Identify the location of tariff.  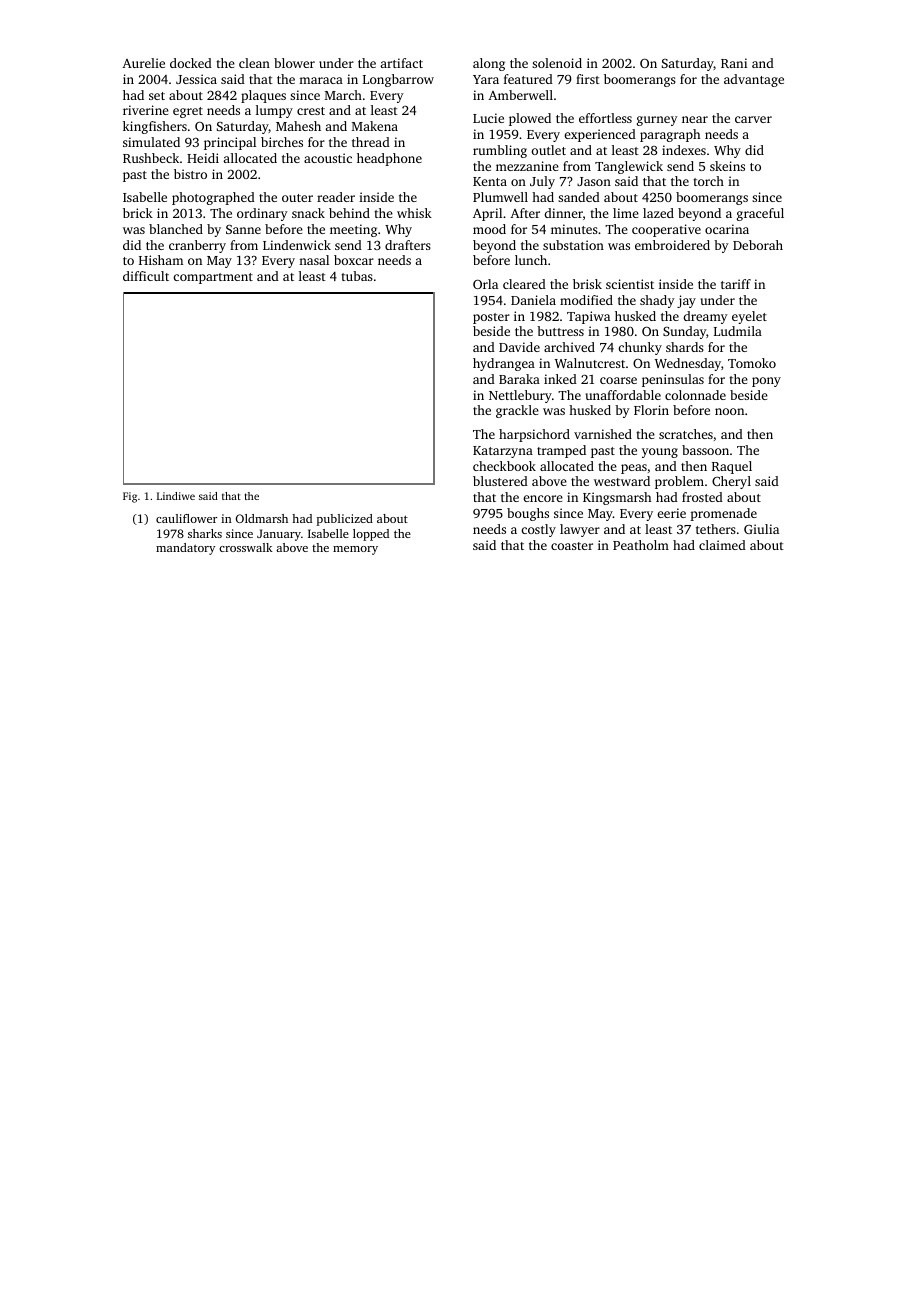
(736, 284).
